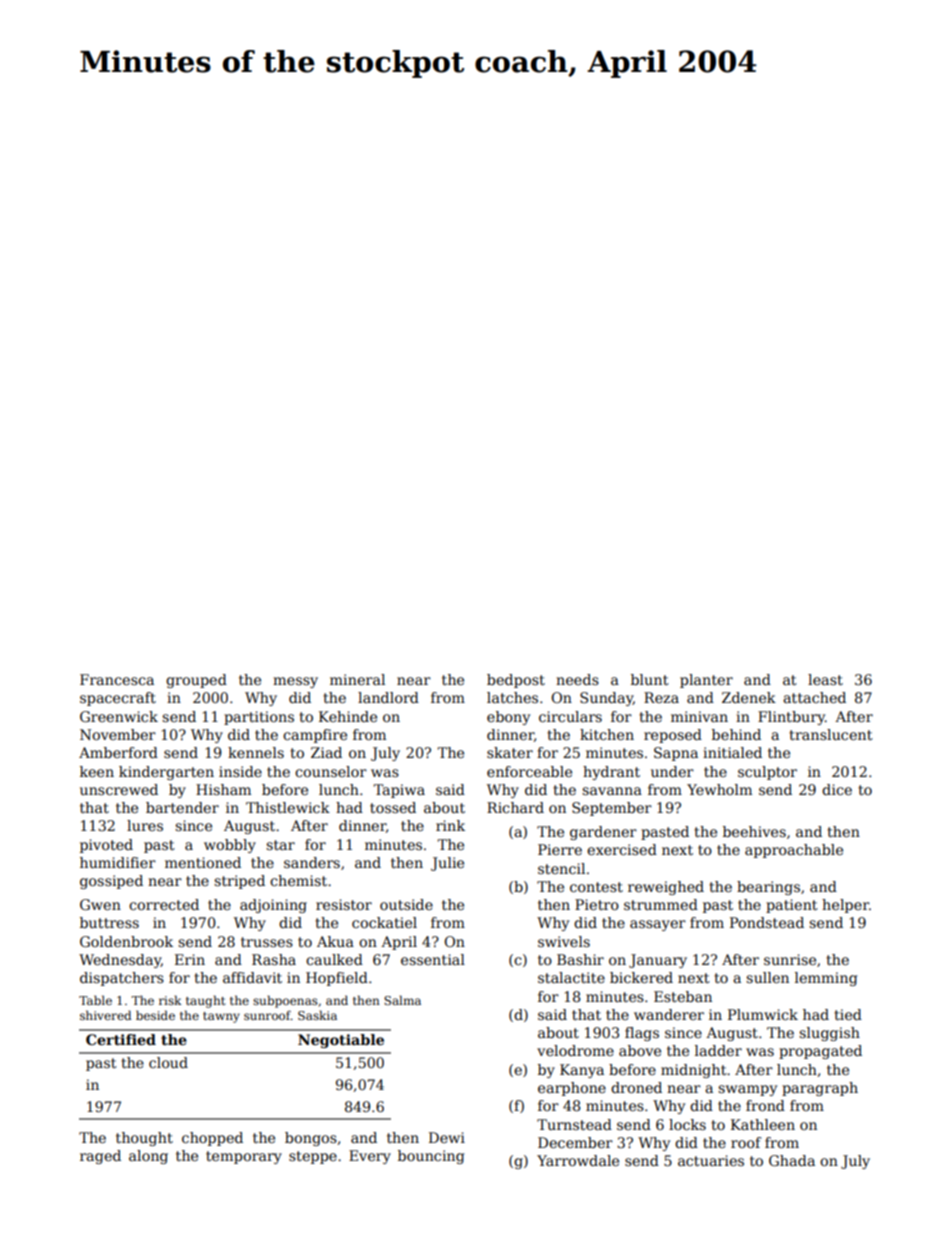 This screenshot has height=1233, width=952. I want to click on Ghada, so click(792, 1160).
